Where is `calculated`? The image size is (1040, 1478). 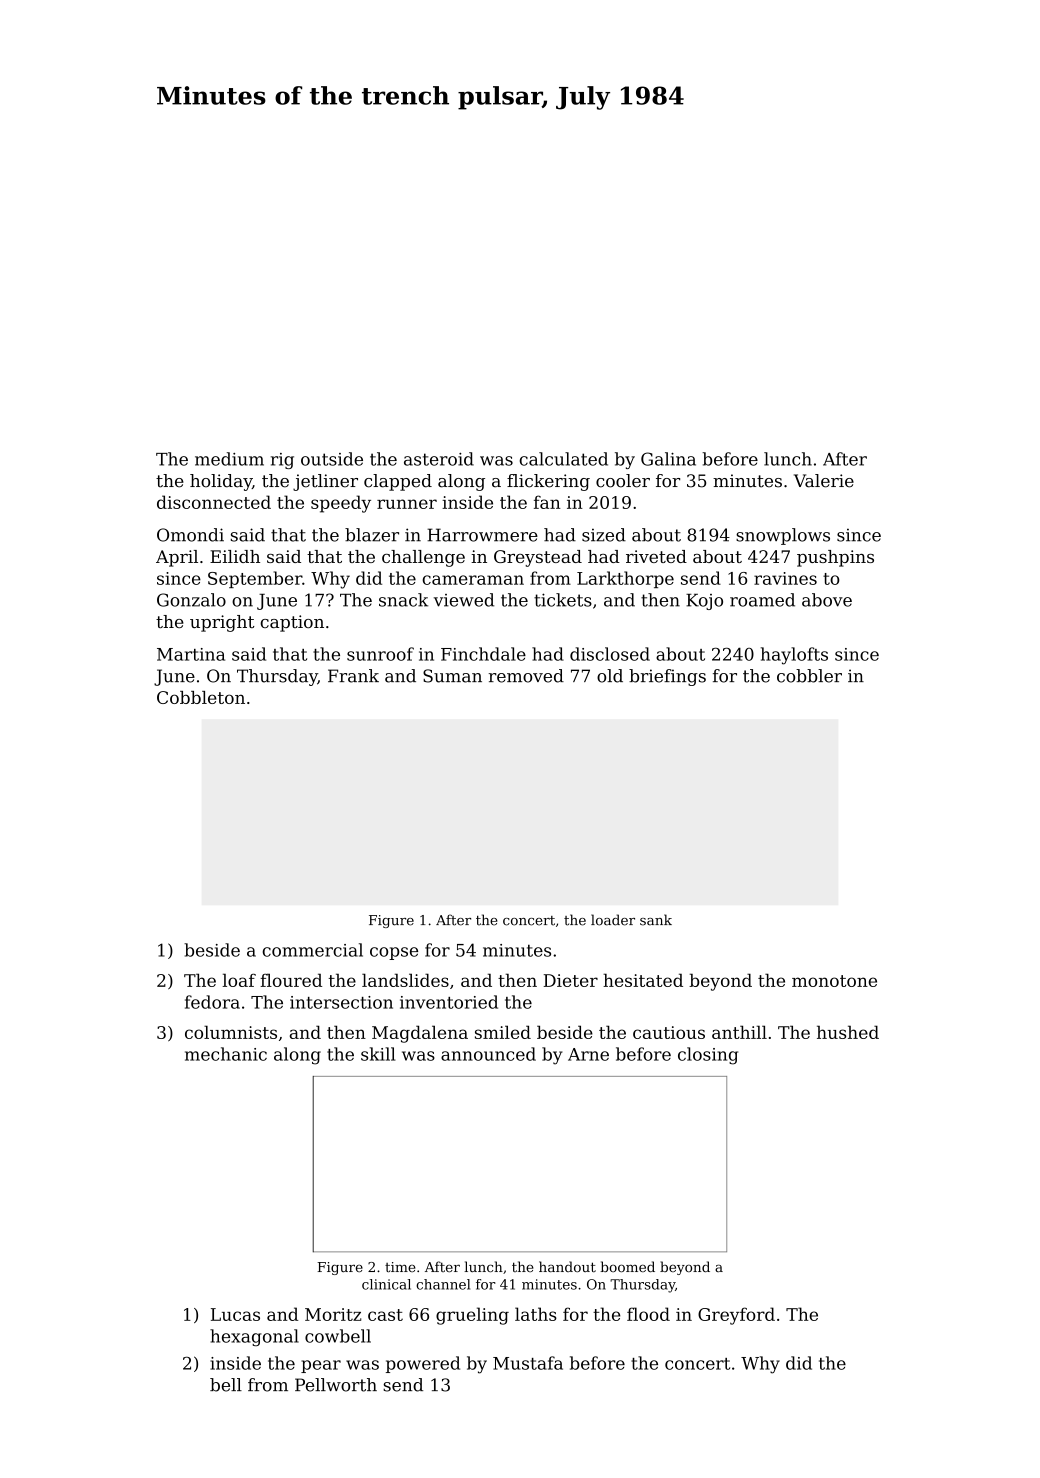 calculated is located at coordinates (563, 459).
